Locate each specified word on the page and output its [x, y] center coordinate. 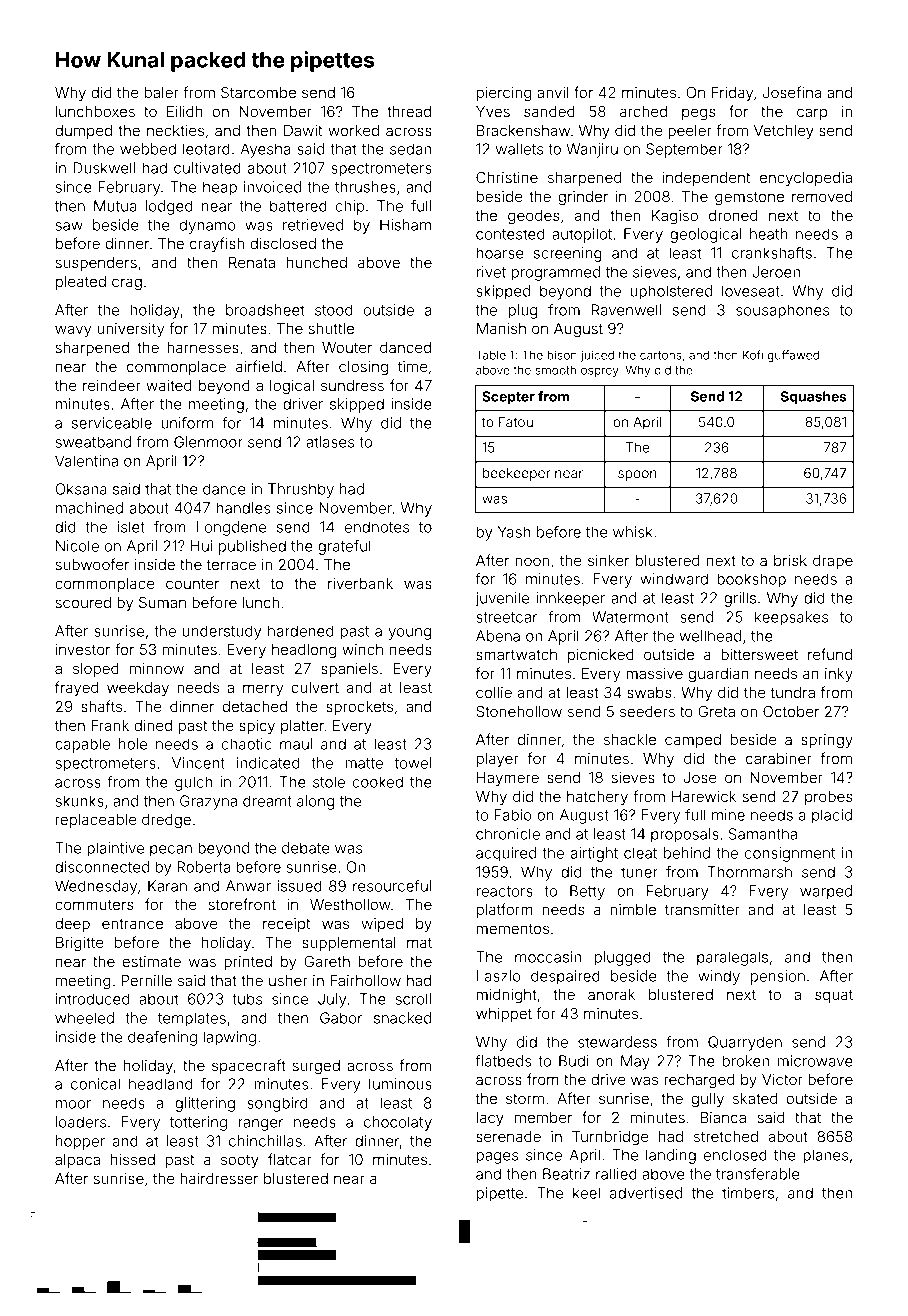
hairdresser [219, 1178]
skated [755, 1098]
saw [69, 226]
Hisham [405, 225]
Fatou [516, 422]
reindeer [111, 385]
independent [706, 179]
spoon [637, 475]
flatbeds [503, 1061]
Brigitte [79, 944]
